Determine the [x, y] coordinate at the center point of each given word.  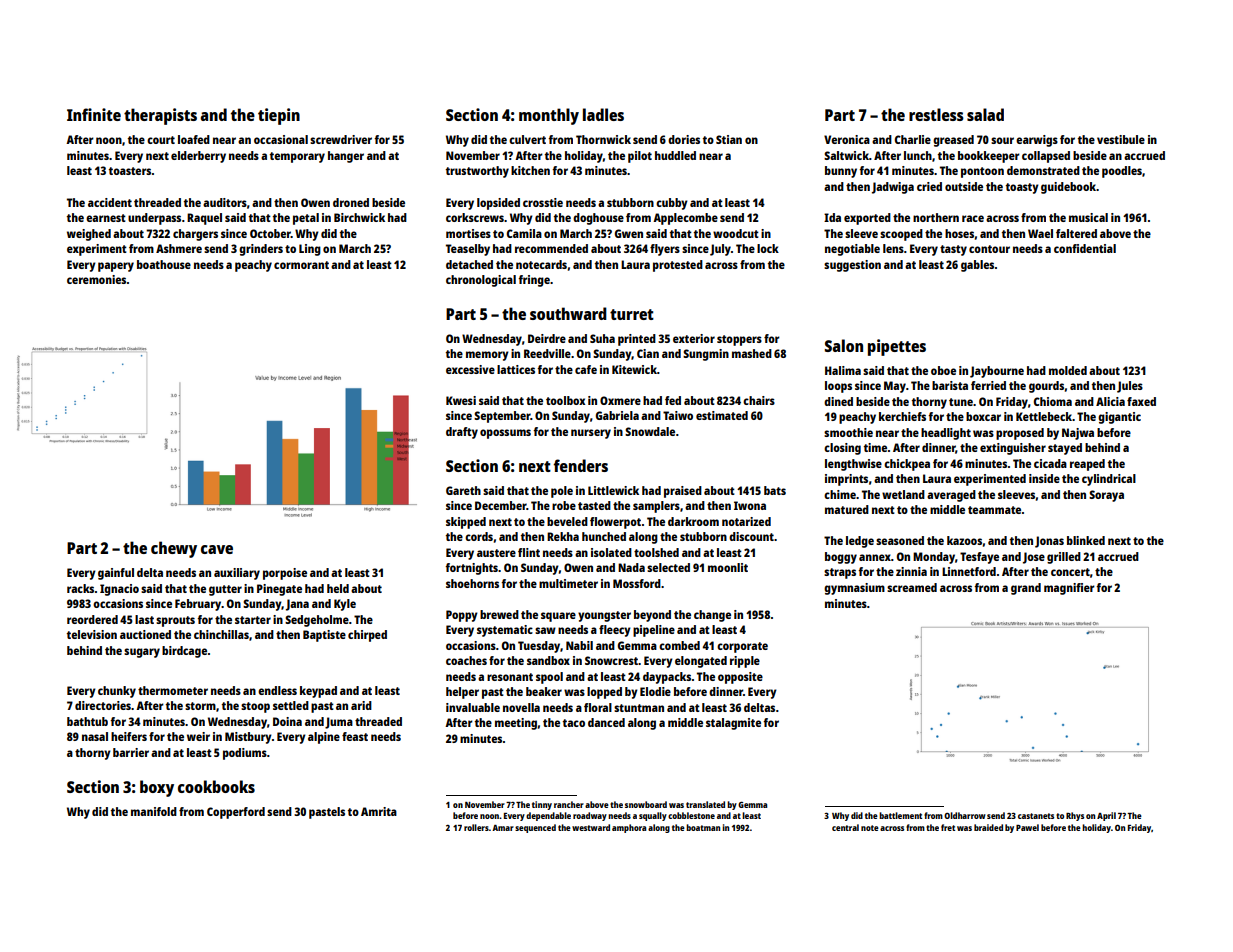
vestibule [1121, 139]
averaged [951, 496]
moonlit [728, 567]
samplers [656, 507]
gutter [225, 590]
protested [678, 266]
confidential [1085, 248]
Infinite [94, 114]
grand [1026, 589]
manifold [154, 811]
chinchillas [221, 634]
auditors [225, 202]
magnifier [1069, 589]
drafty [462, 433]
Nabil [579, 645]
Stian [729, 139]
